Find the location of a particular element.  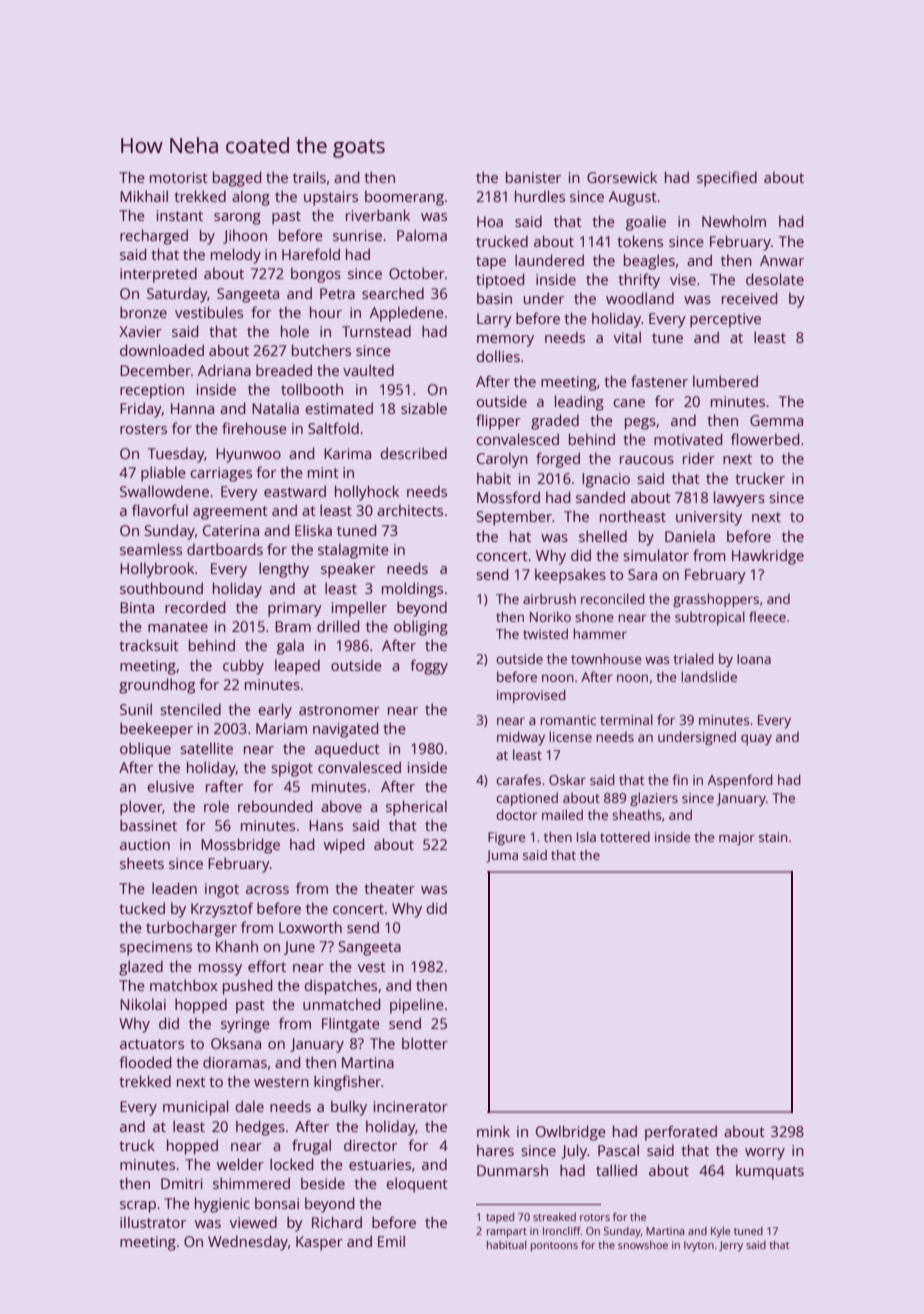

Juma is located at coordinates (502, 856).
